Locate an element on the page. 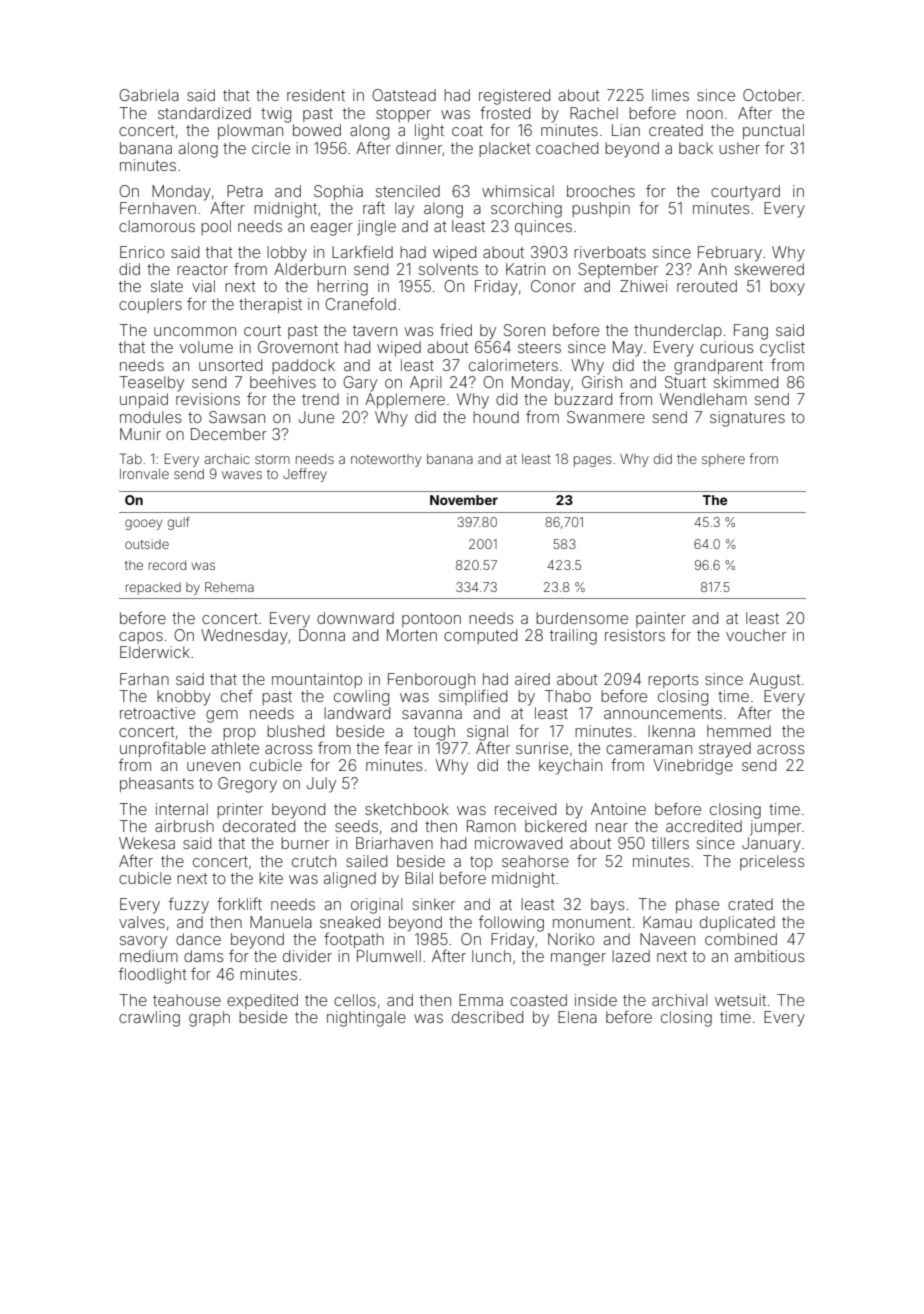 The height and width of the image is (1314, 924). Wednesday is located at coordinates (244, 637).
